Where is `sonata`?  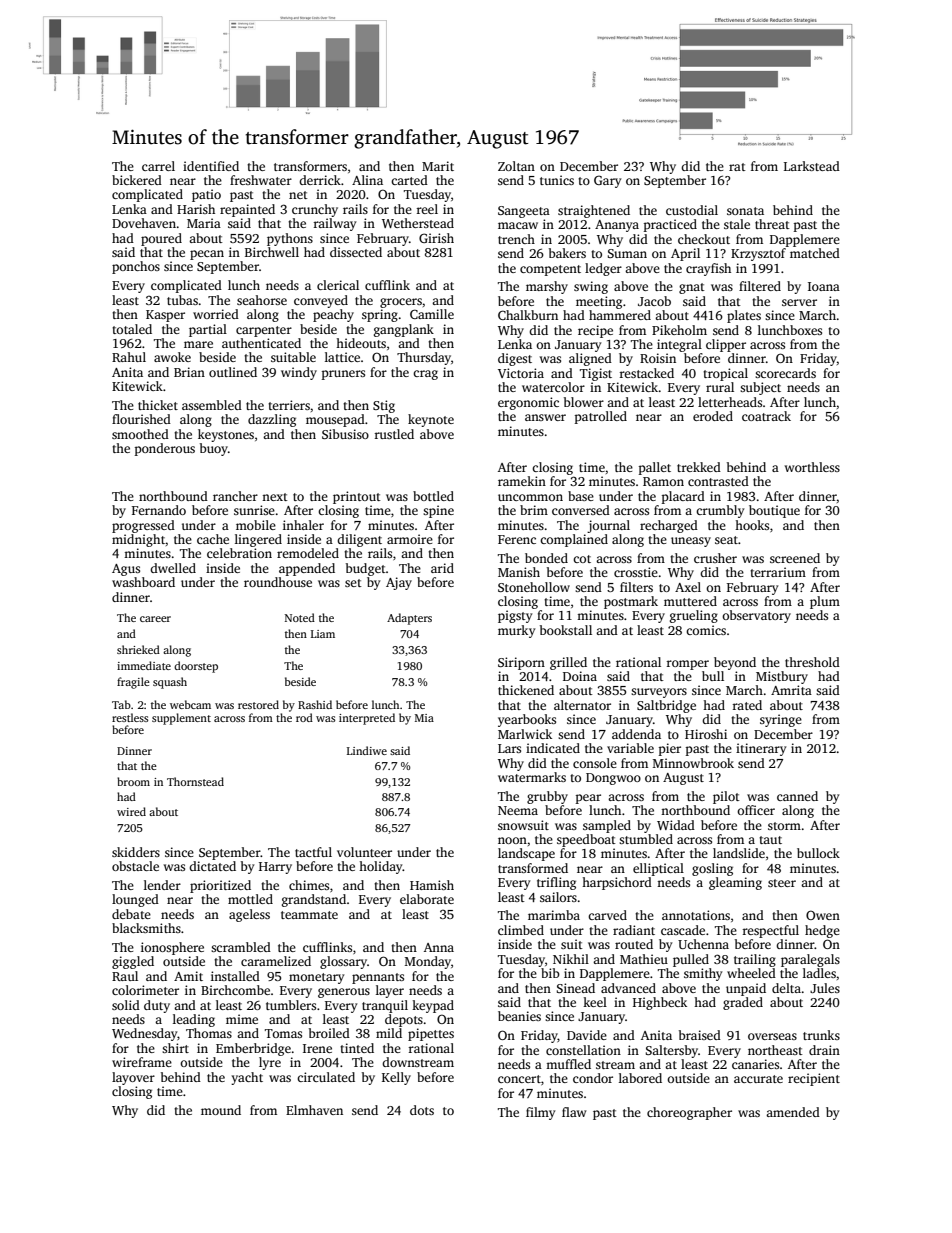 sonata is located at coordinates (745, 211).
